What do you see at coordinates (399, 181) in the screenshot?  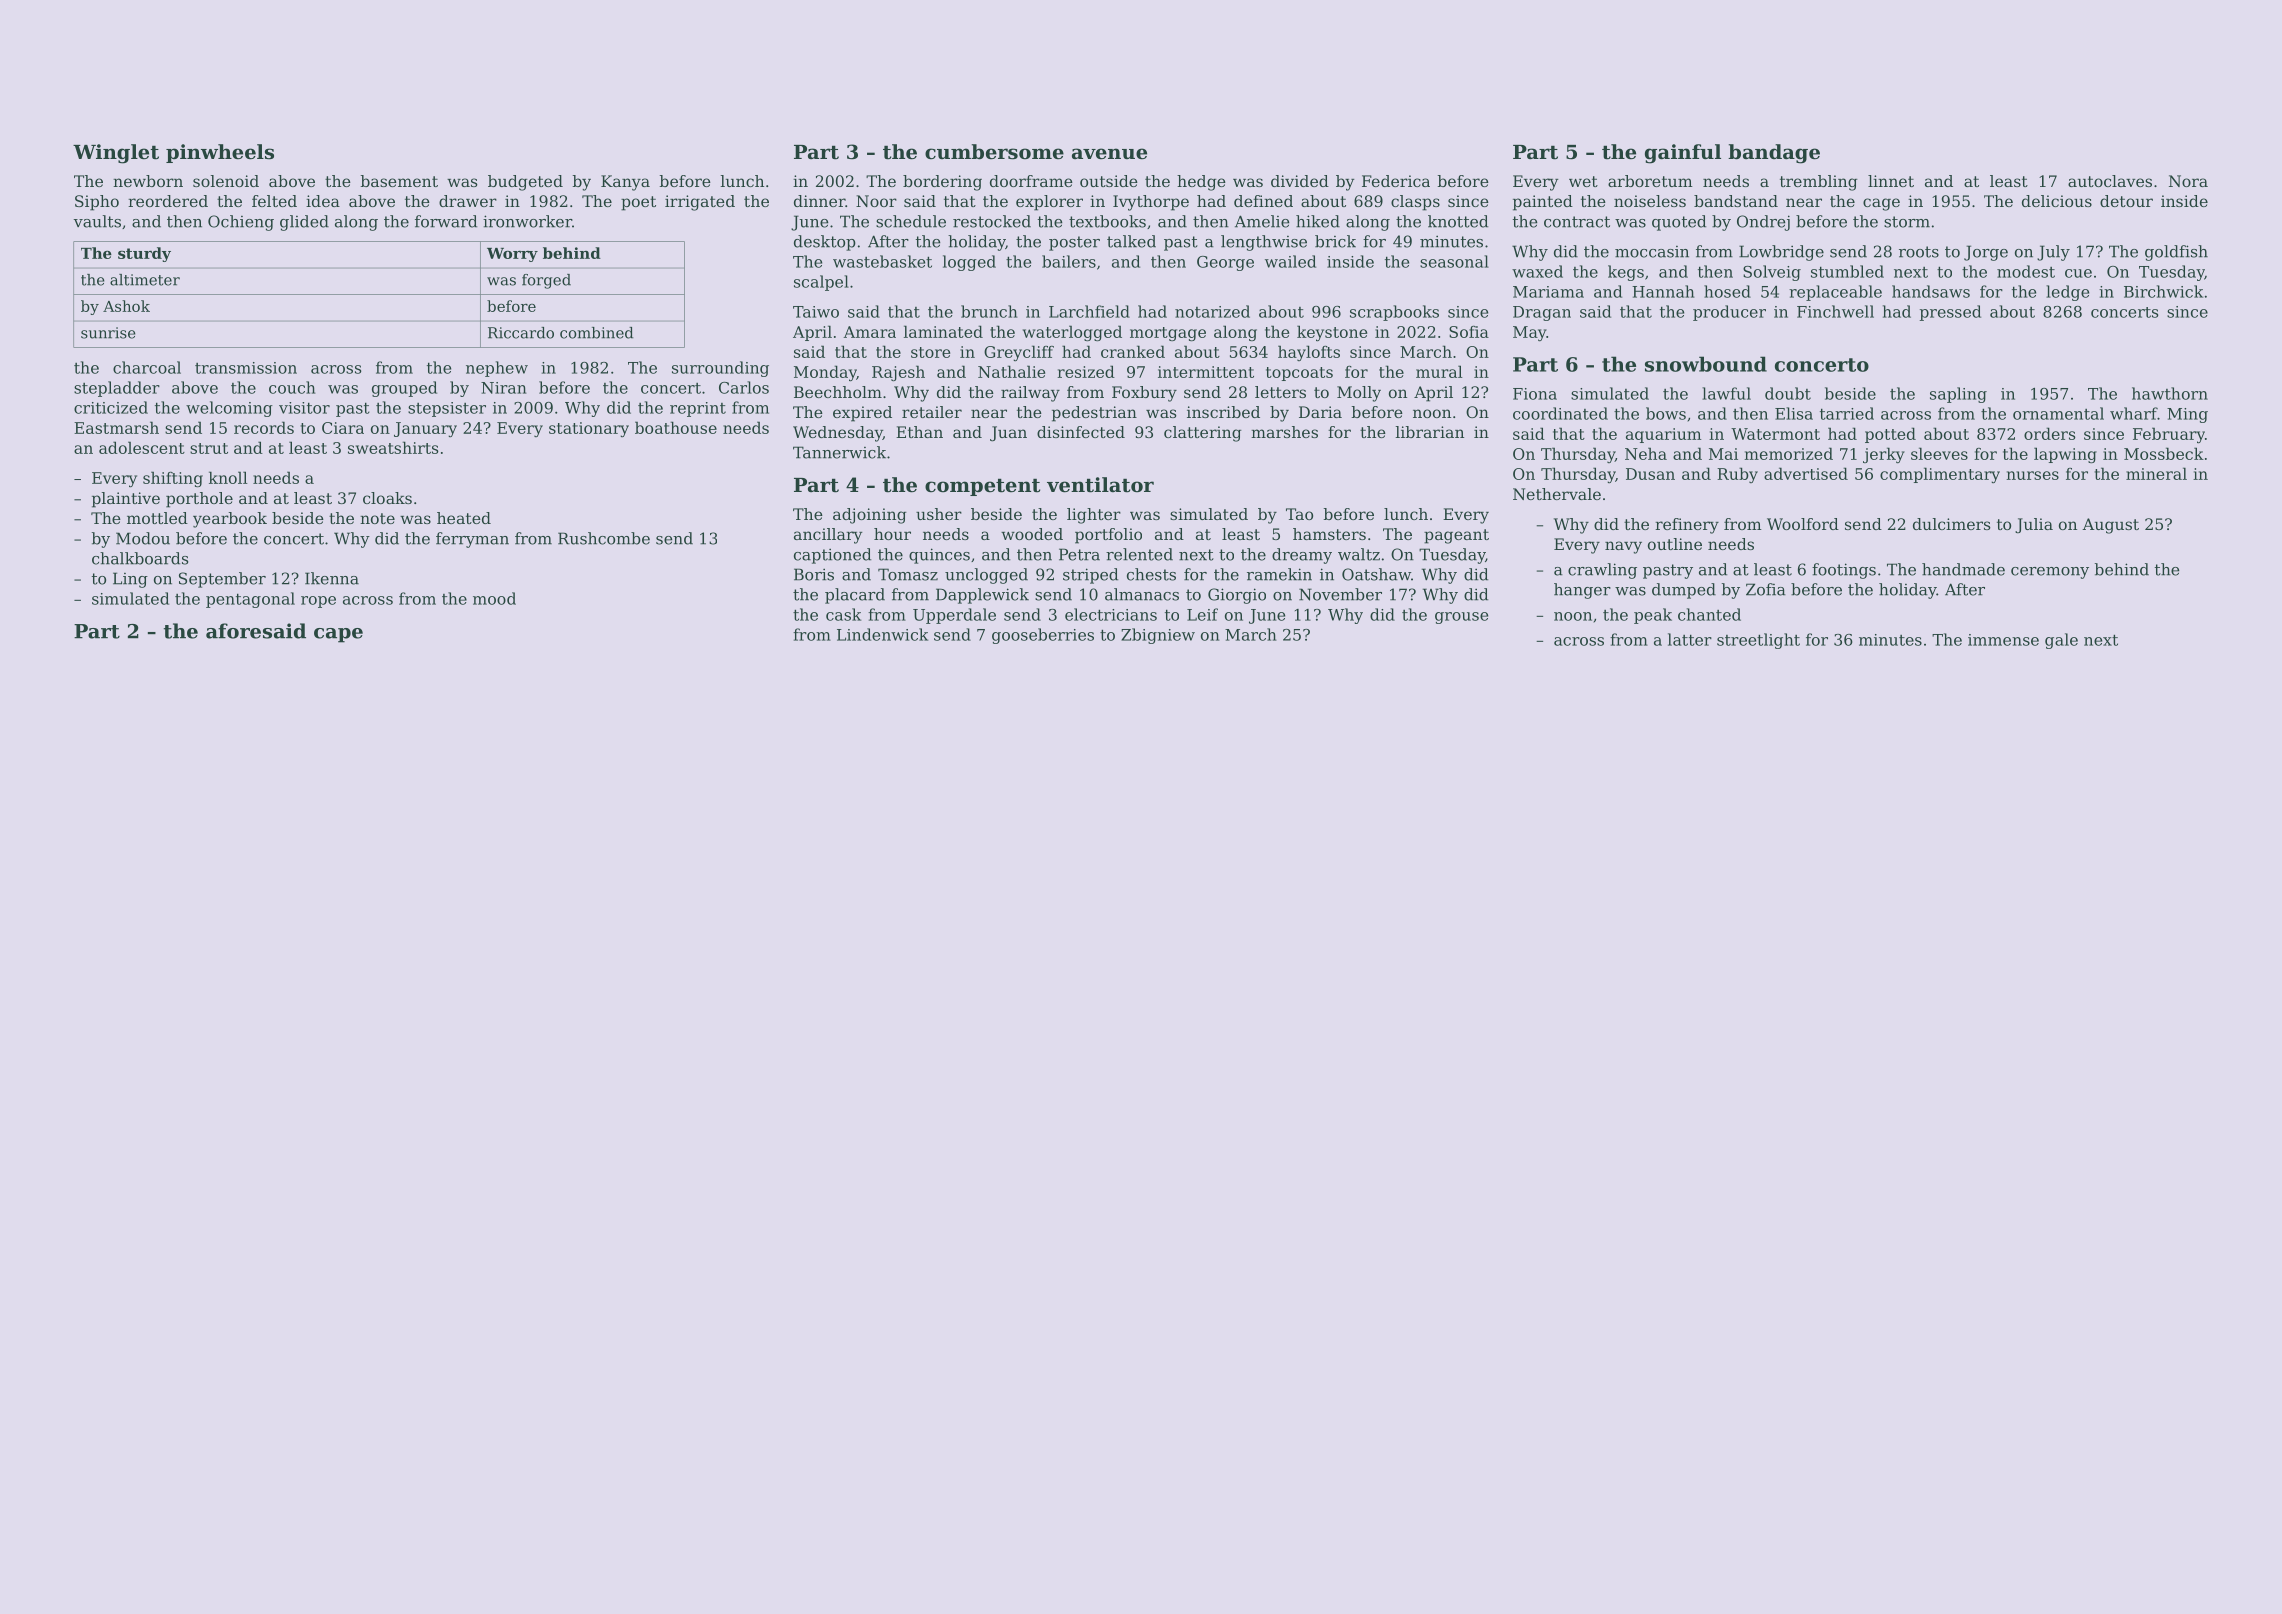 I see `basement` at bounding box center [399, 181].
